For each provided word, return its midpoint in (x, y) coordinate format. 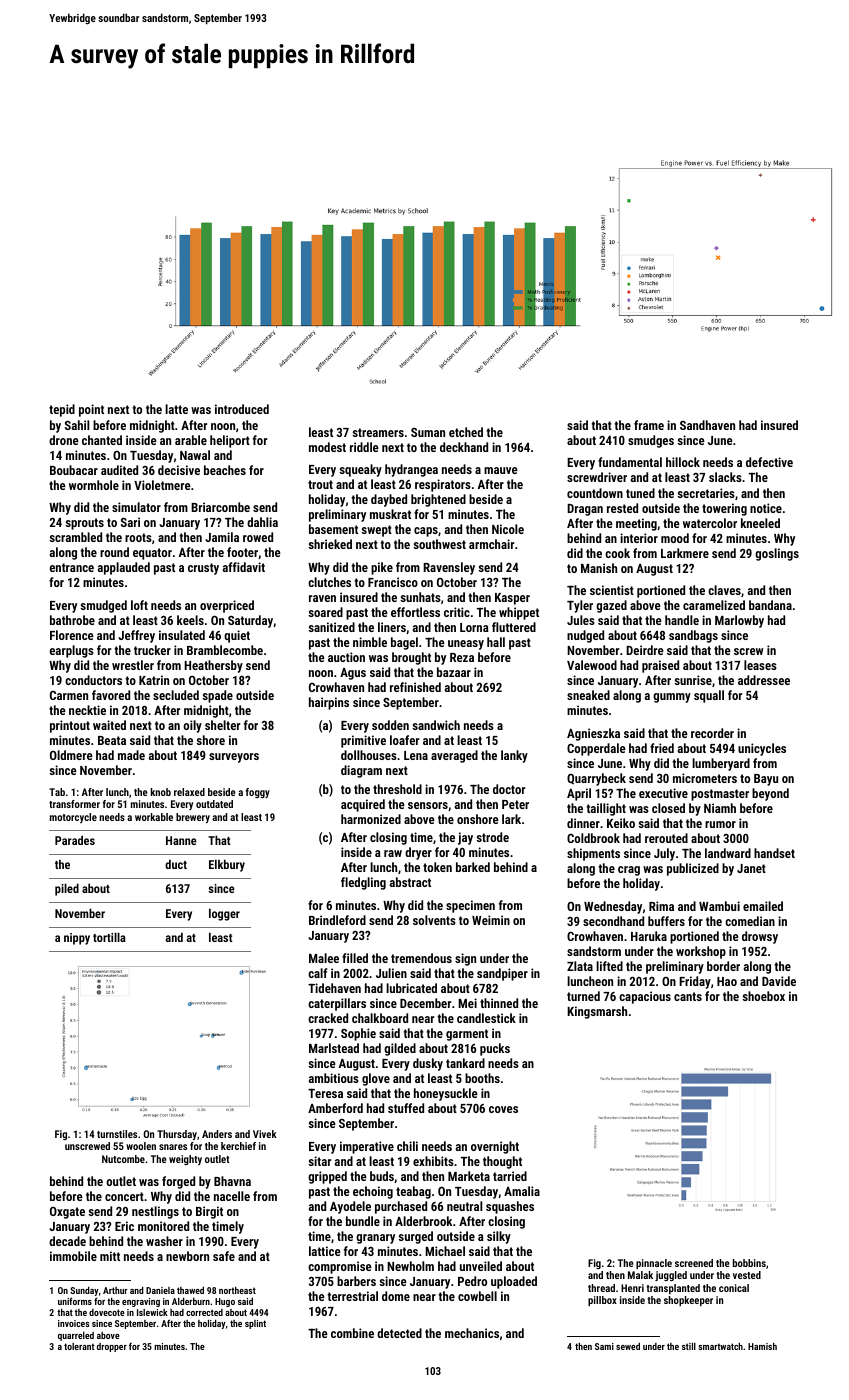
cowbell (477, 1296)
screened (694, 1263)
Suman (428, 432)
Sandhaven (707, 425)
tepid (62, 410)
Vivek (265, 1134)
